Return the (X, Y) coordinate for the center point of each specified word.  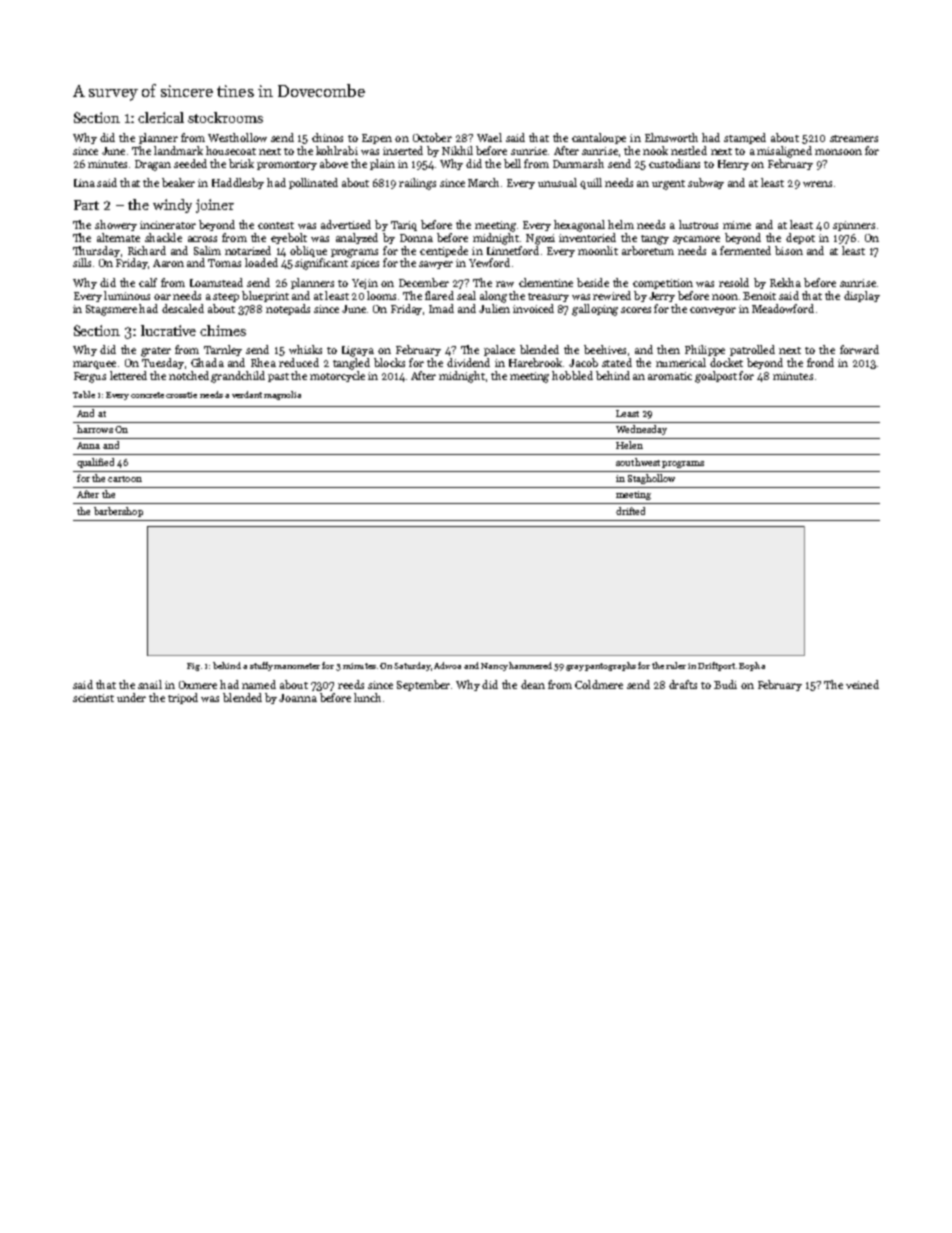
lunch (367, 697)
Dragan (153, 165)
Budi (725, 684)
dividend (468, 362)
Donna (416, 238)
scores (636, 310)
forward (859, 349)
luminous (127, 295)
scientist (93, 698)
